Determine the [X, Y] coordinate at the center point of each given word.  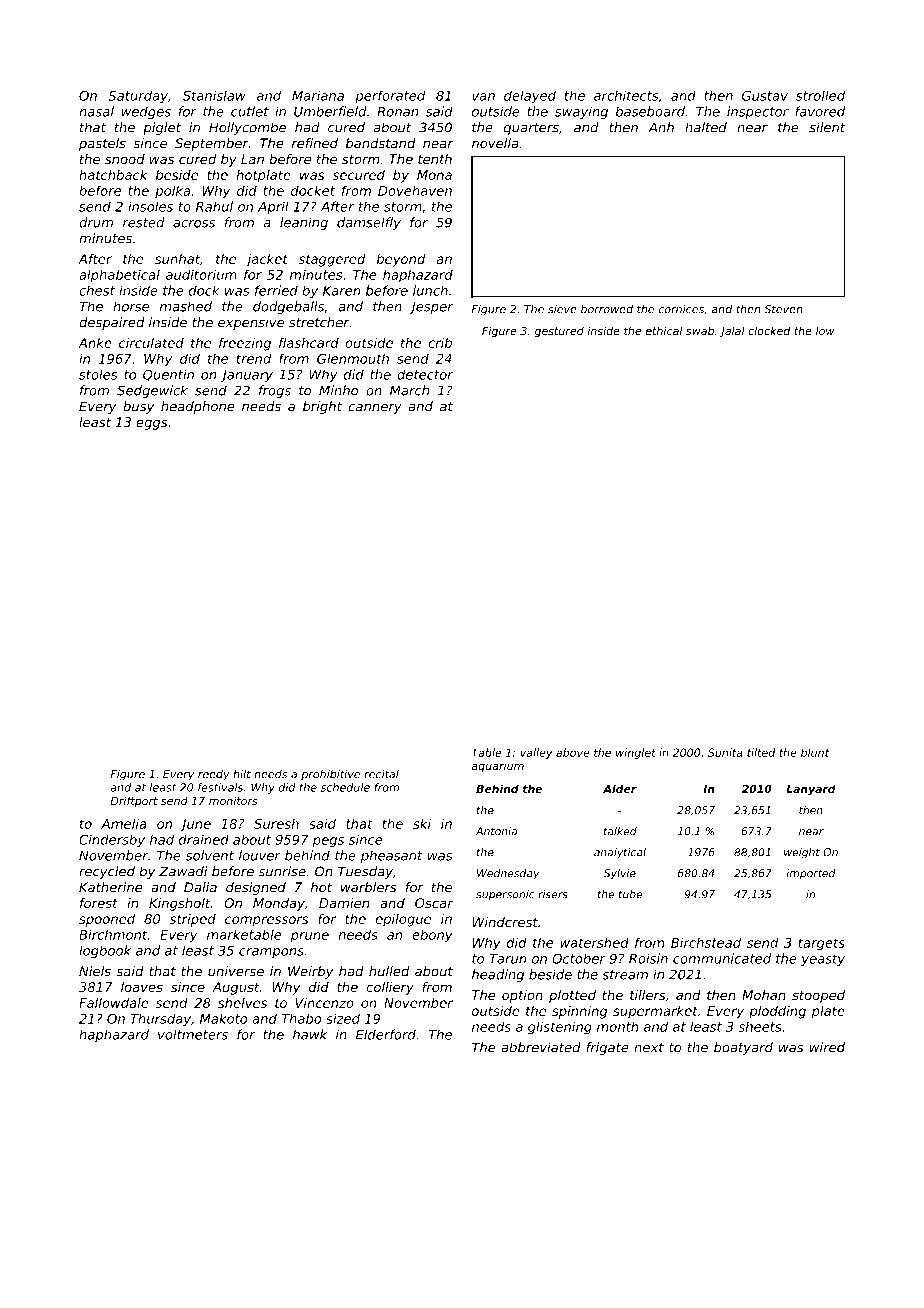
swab [700, 330]
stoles [98, 374]
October [579, 958]
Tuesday [365, 872]
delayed [530, 97]
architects [626, 95]
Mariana [318, 95]
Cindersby [112, 841]
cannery [375, 409]
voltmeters [193, 1034]
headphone [198, 407]
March [409, 390]
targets [822, 944]
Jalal [732, 331]
